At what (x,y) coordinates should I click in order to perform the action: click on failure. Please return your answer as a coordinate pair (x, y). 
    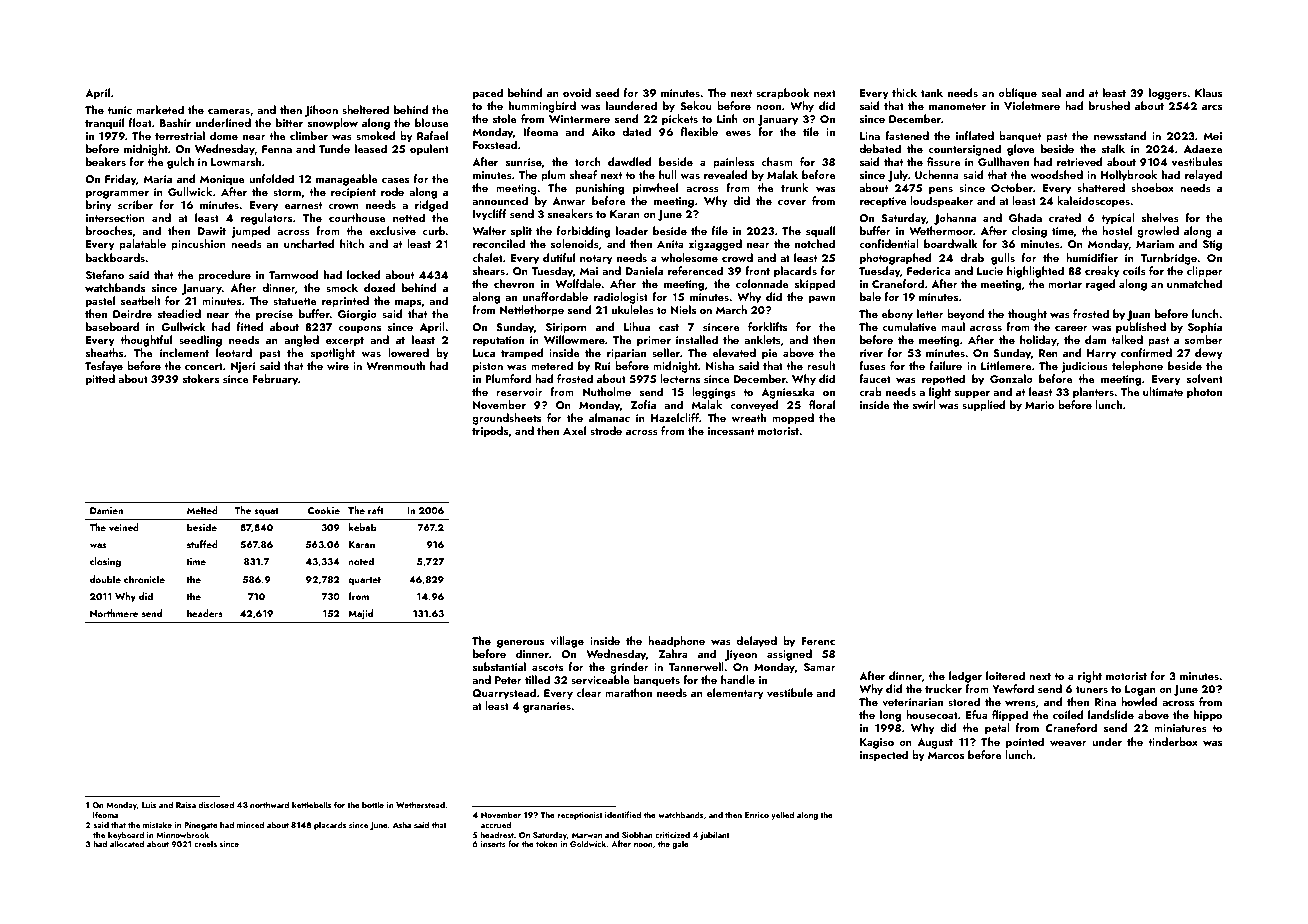
    Looking at the image, I should click on (946, 365).
